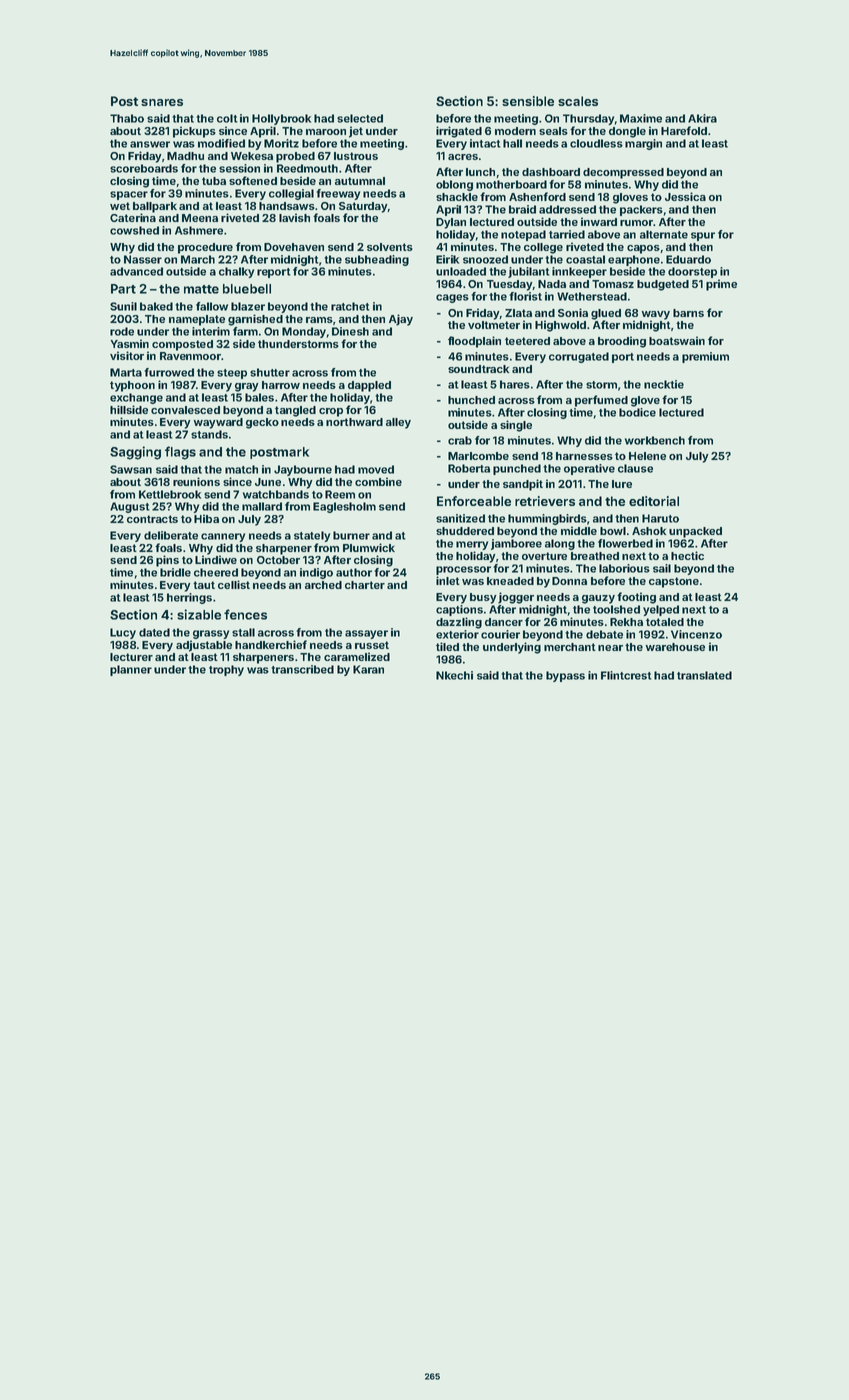 The height and width of the screenshot is (1400, 849). I want to click on session, so click(239, 168).
